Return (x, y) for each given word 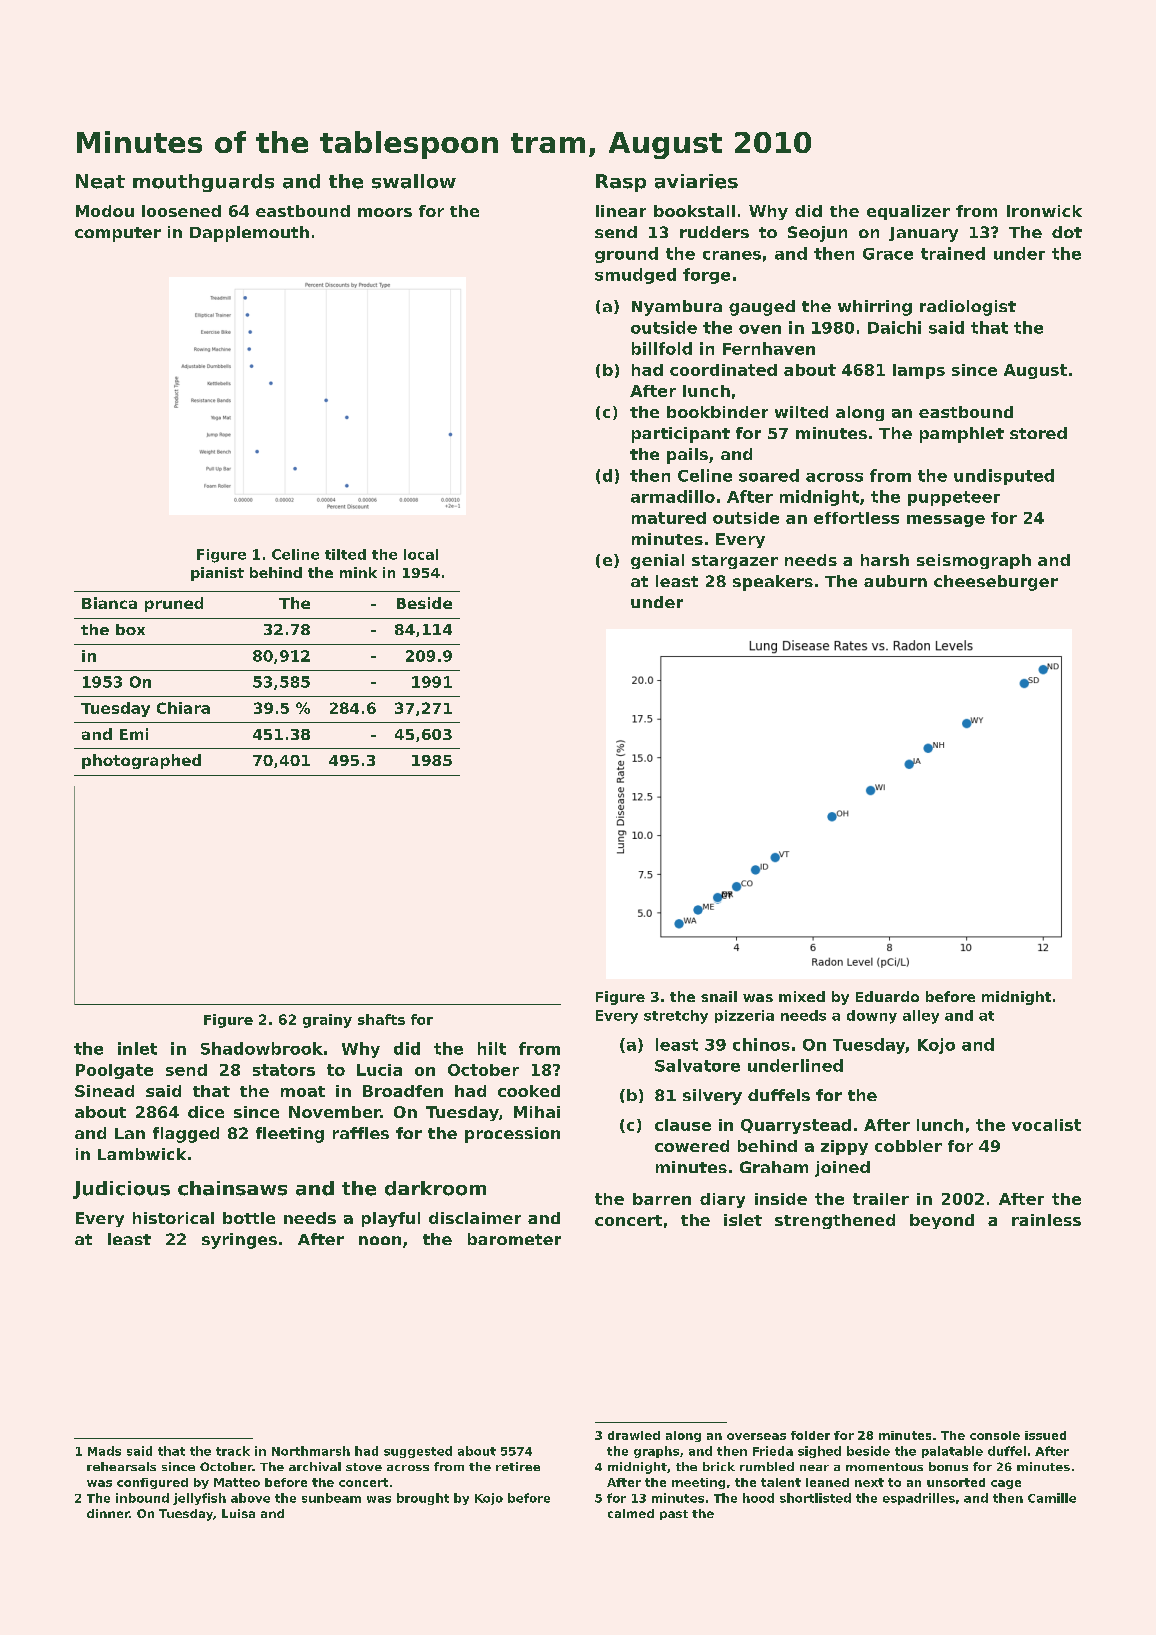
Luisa (238, 1513)
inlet (137, 1048)
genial (657, 561)
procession (512, 1135)
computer (118, 234)
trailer (881, 1199)
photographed (141, 761)
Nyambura (677, 308)
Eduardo (887, 996)
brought (423, 1499)
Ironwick (1044, 211)
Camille (1052, 1498)
